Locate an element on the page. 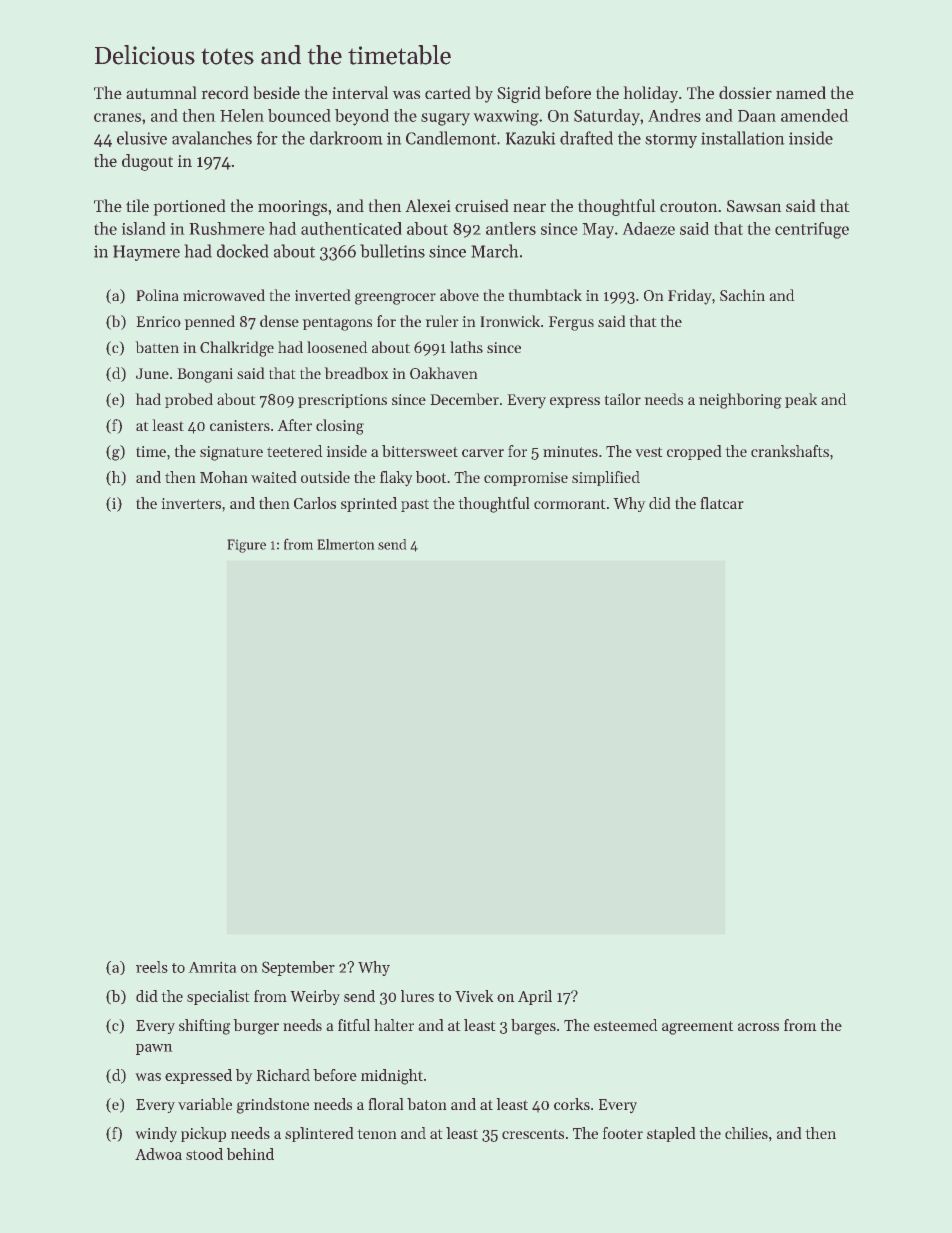 This page has height=1233, width=952. signature is located at coordinates (231, 453).
